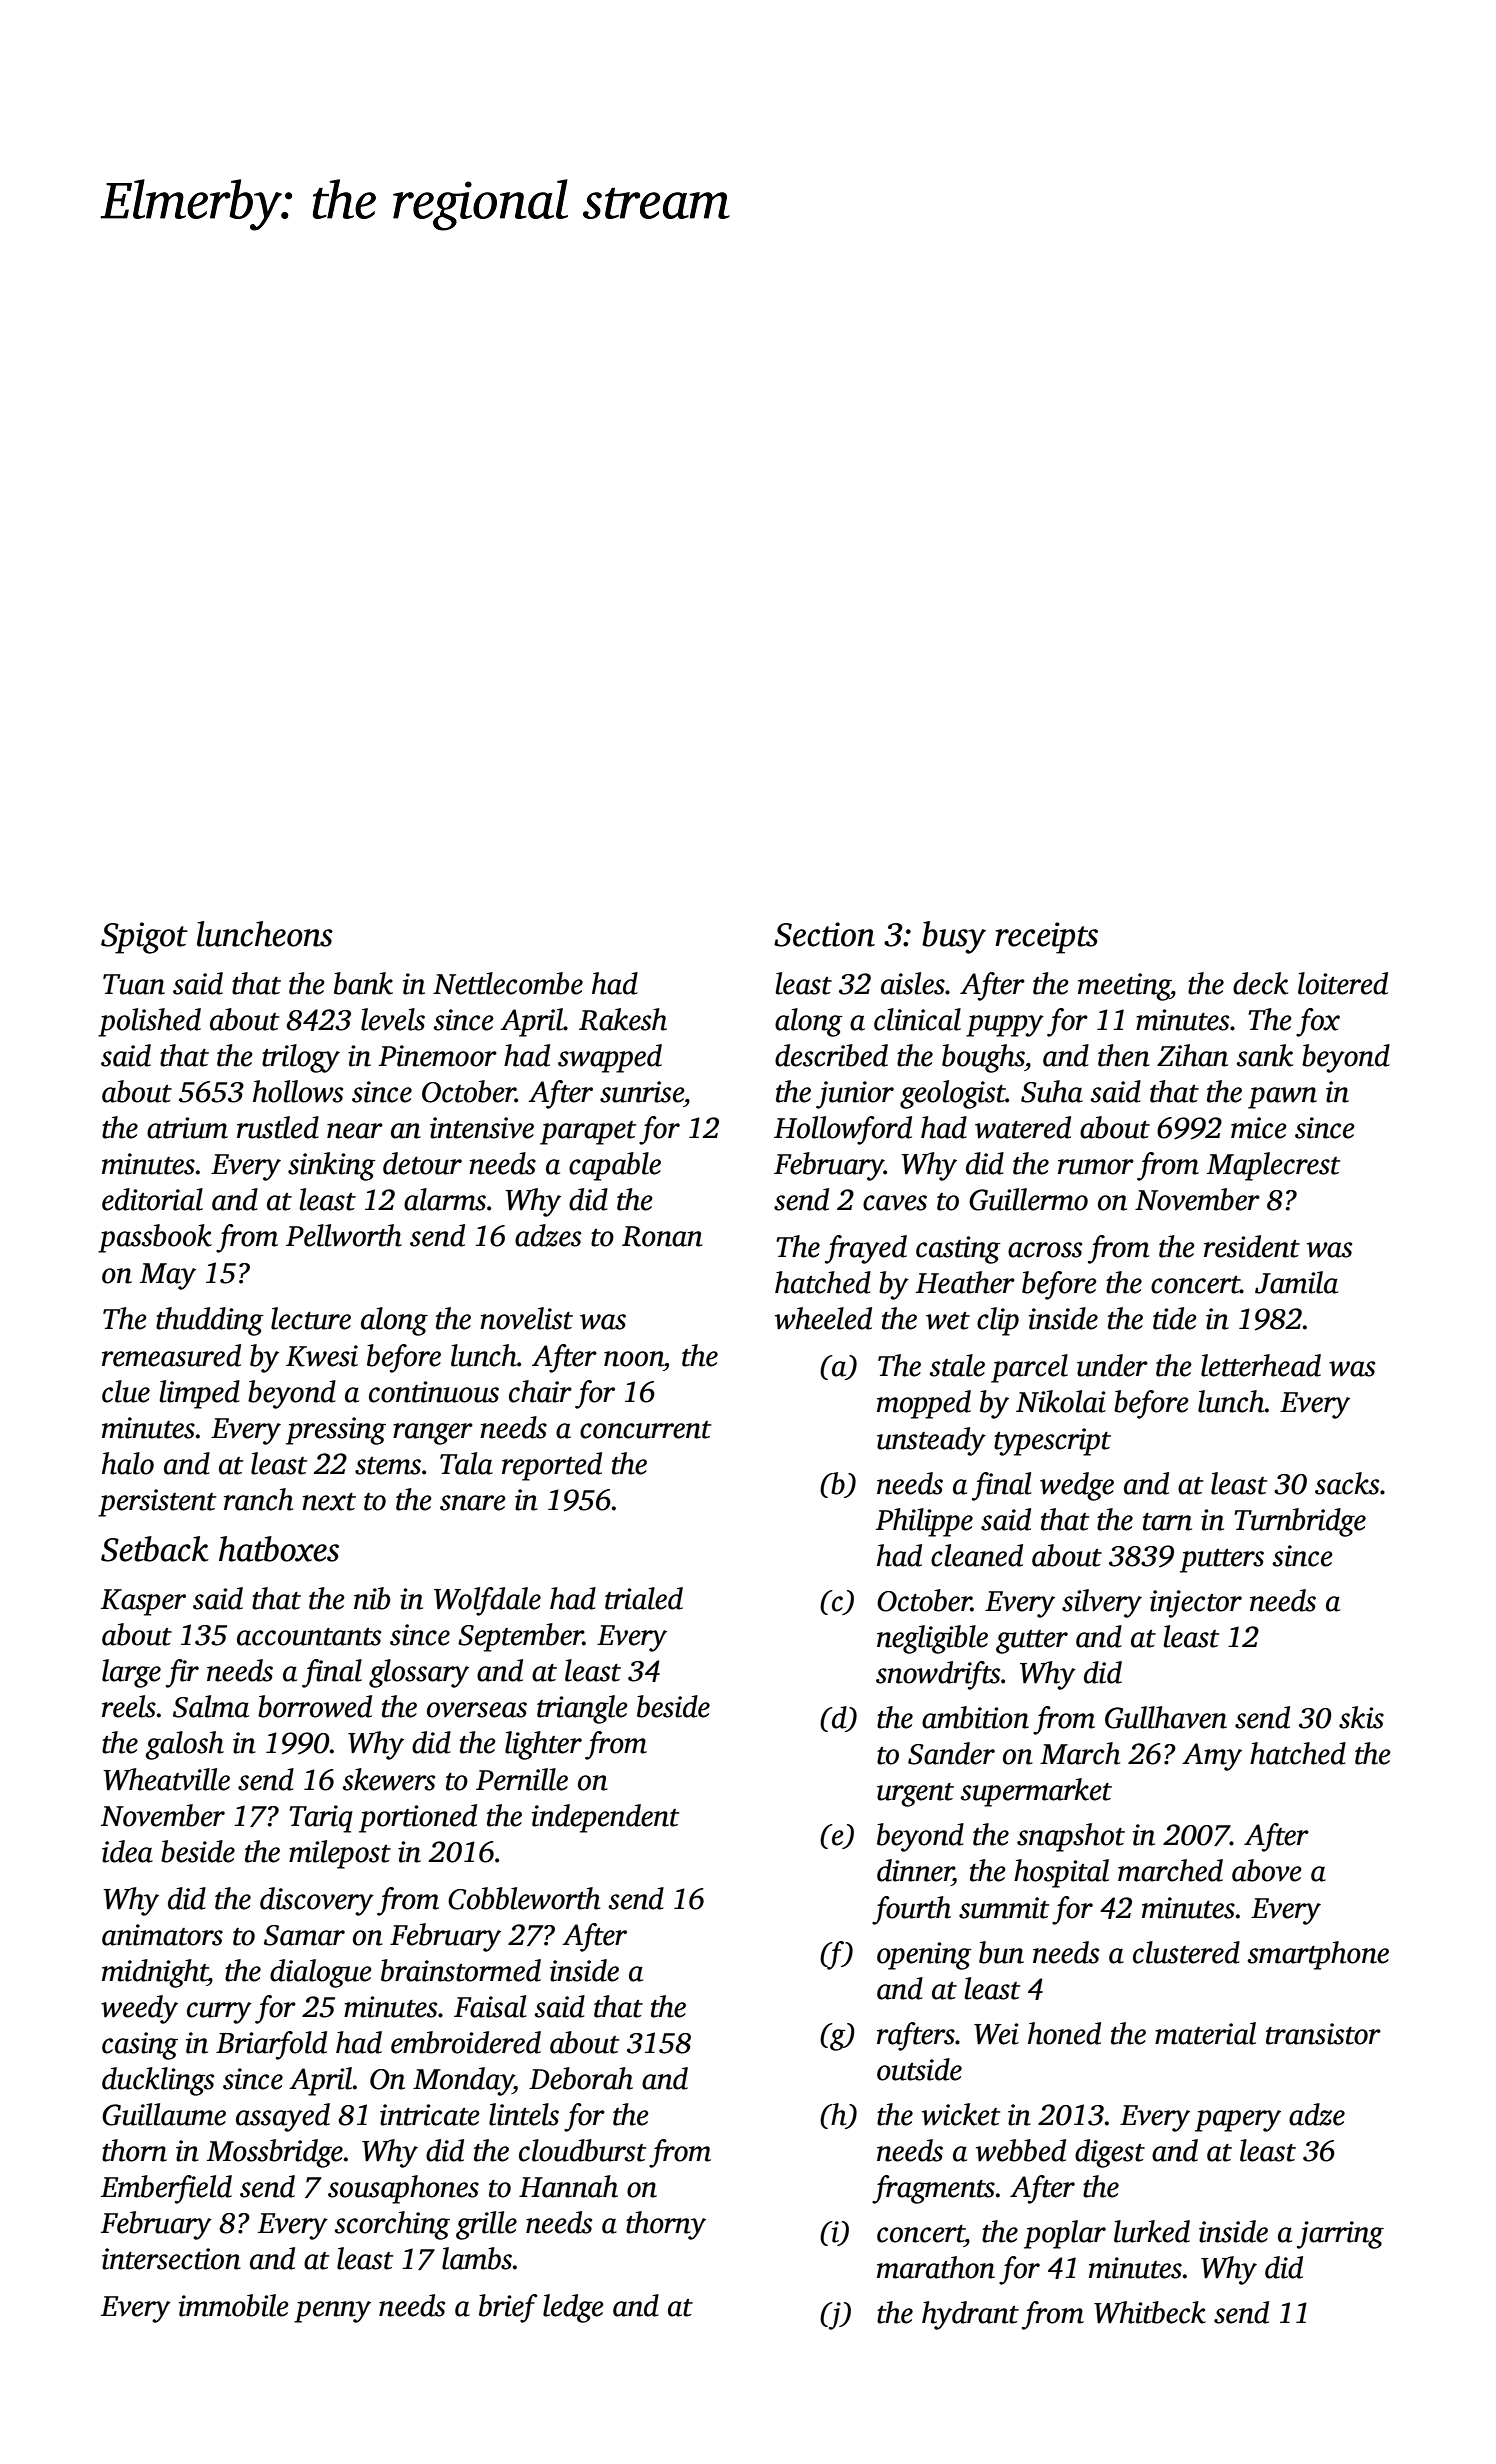 Image resolution: width=1496 pixels, height=2464 pixels. Describe the element at coordinates (1343, 983) in the screenshot. I see `loitered` at that location.
